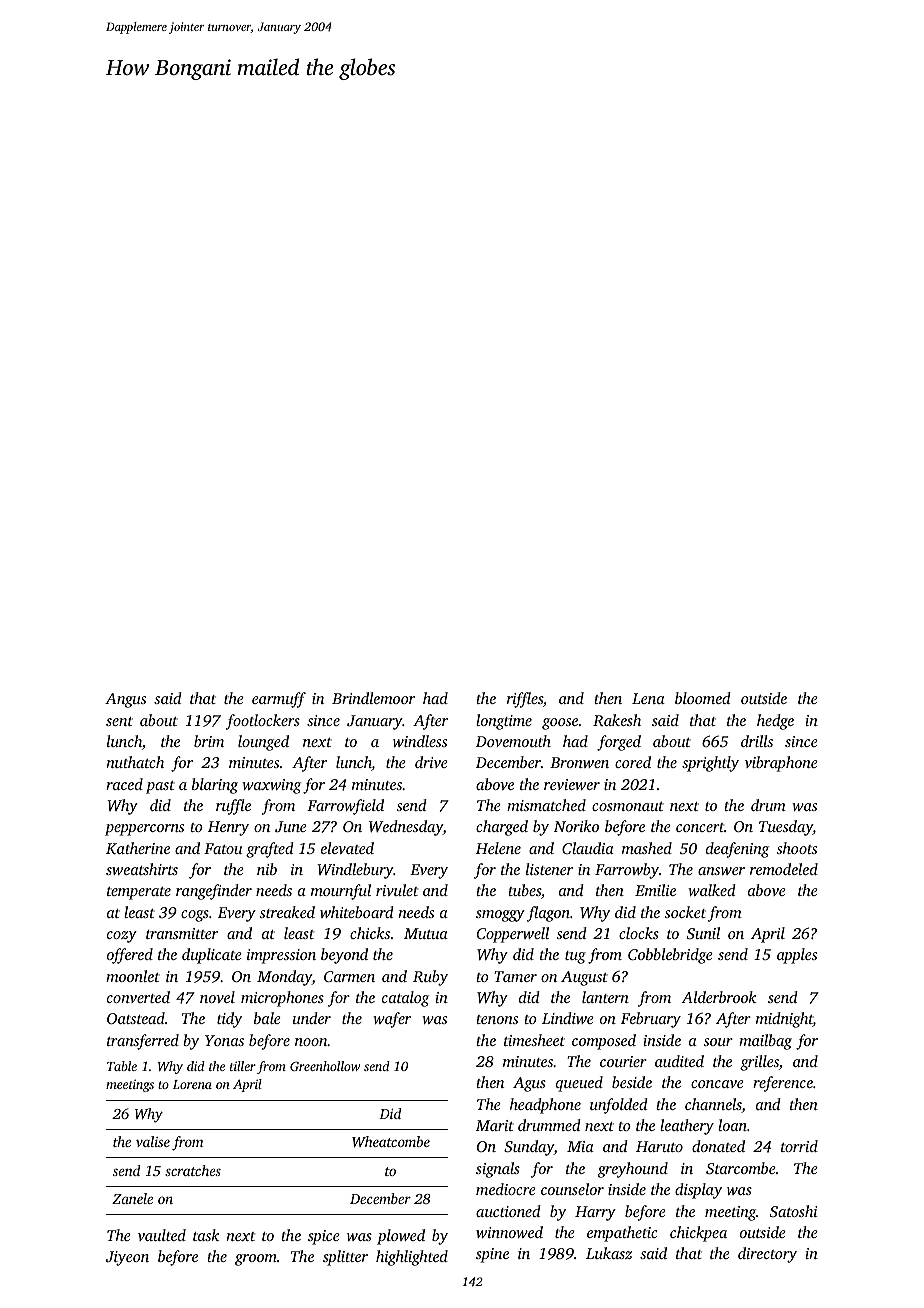  What do you see at coordinates (373, 698) in the screenshot?
I see `Brindlemoor` at bounding box center [373, 698].
